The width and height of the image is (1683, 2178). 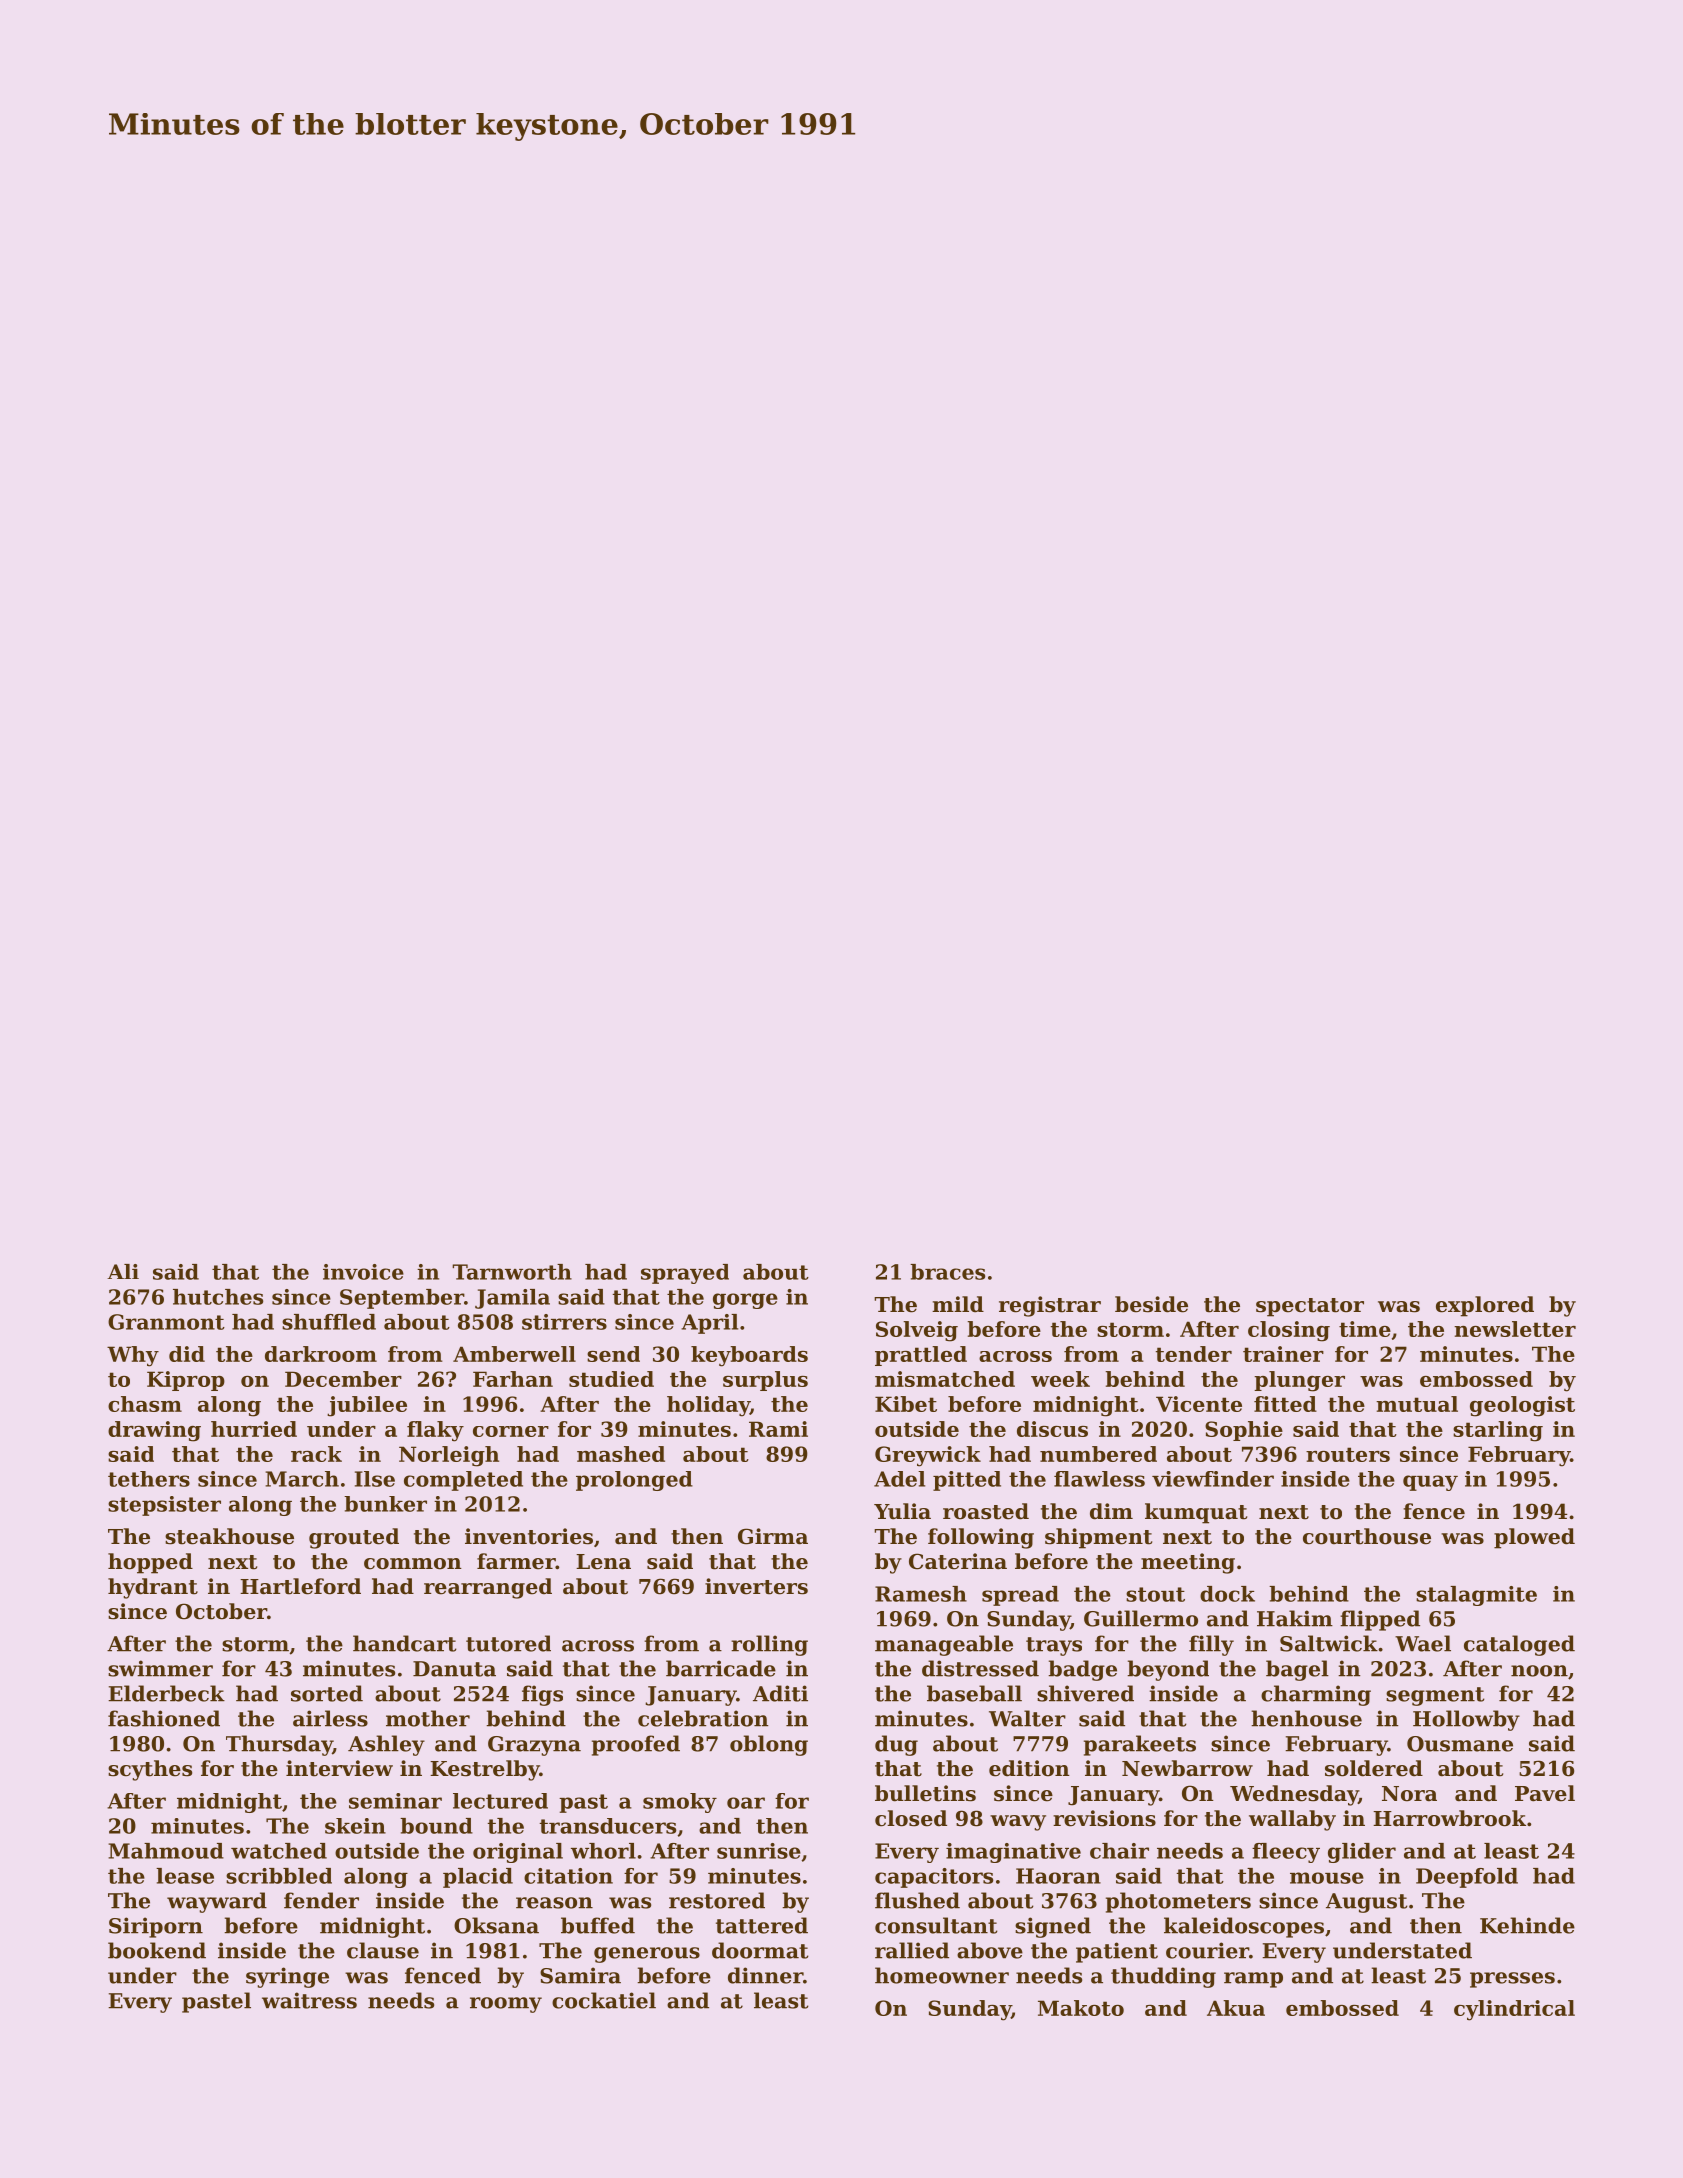 What do you see at coordinates (500, 1801) in the image?
I see `lectured` at bounding box center [500, 1801].
